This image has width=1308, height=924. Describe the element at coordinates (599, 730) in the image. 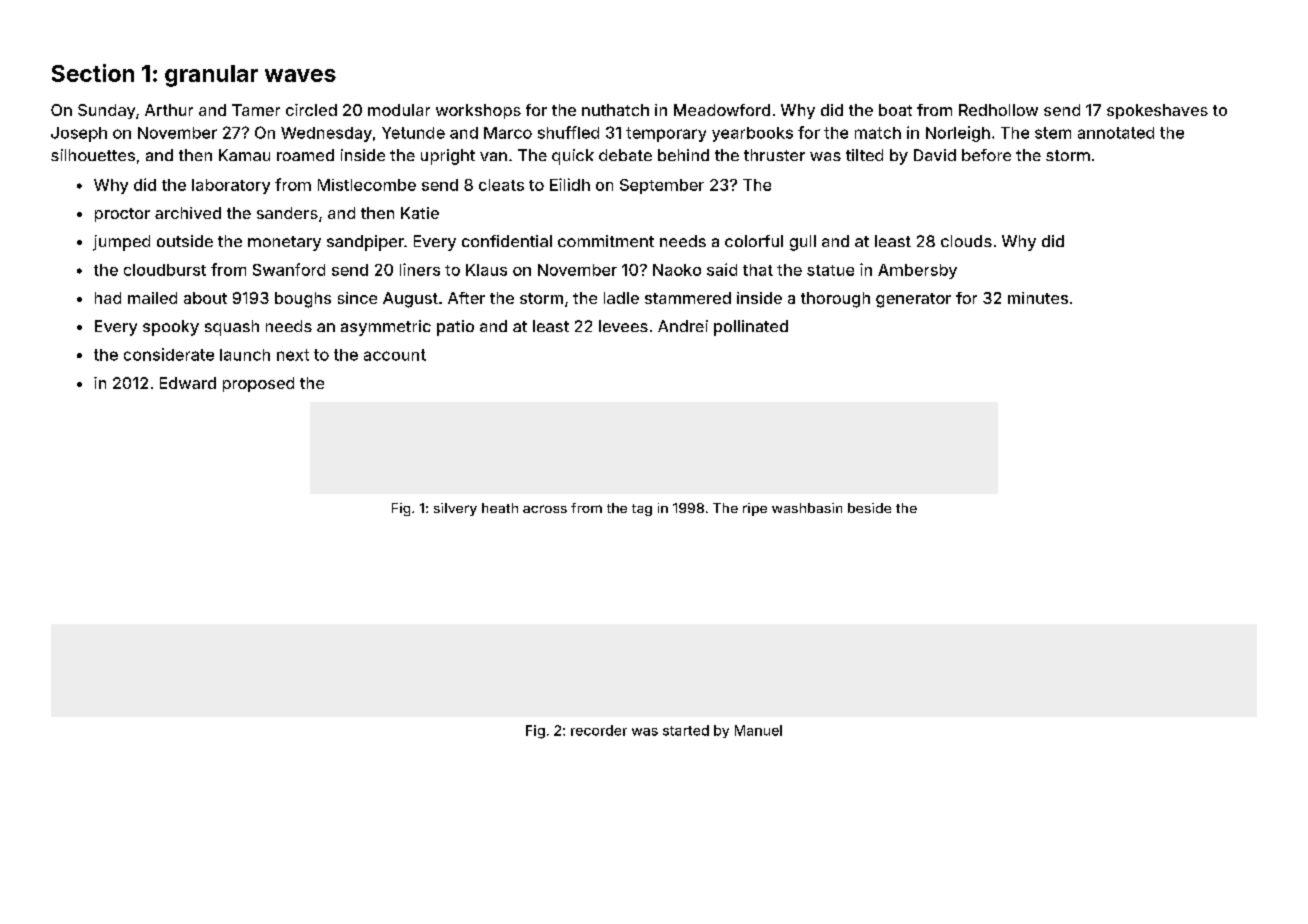

I see `recorder` at that location.
